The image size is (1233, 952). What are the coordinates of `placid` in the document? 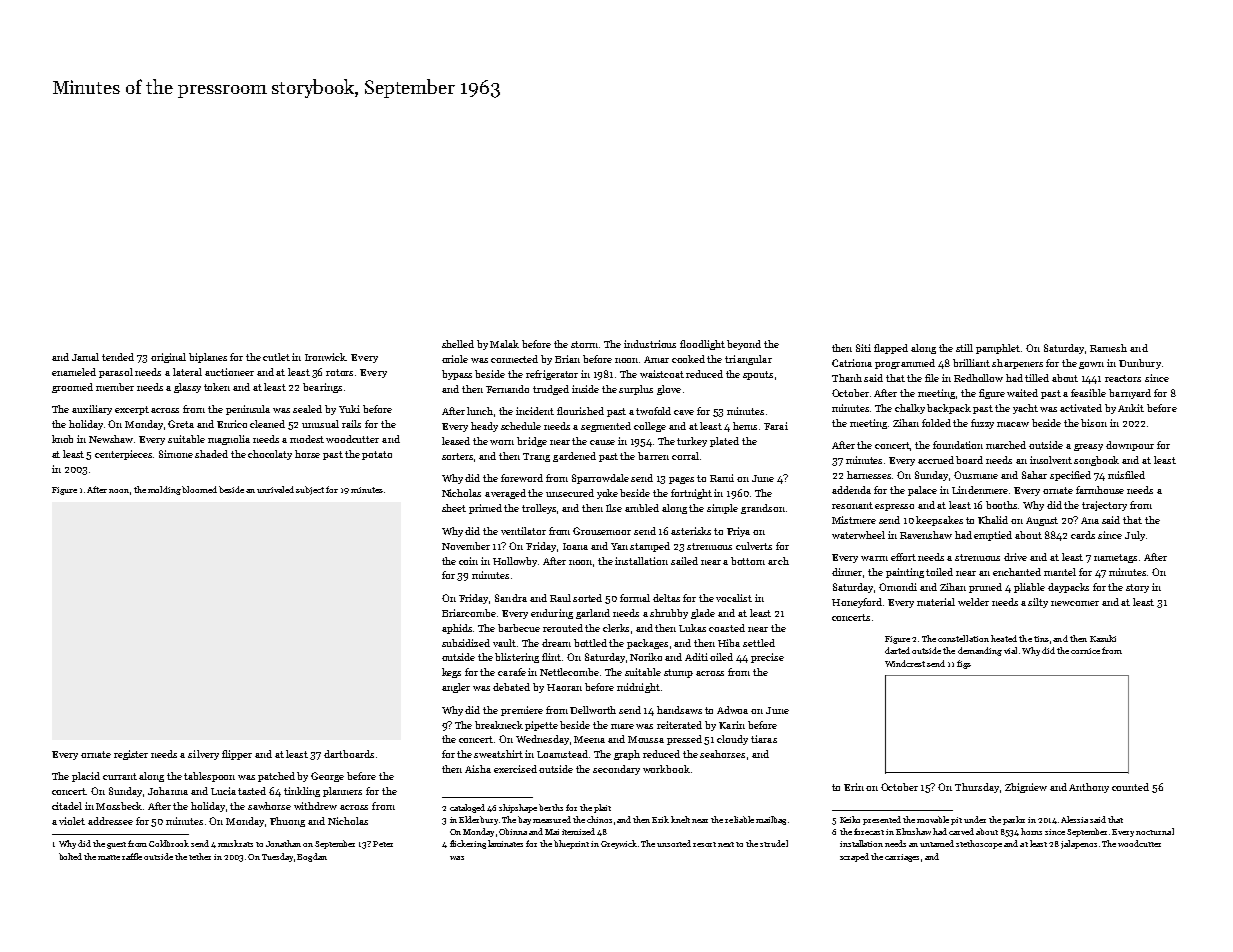 It's located at (86, 777).
